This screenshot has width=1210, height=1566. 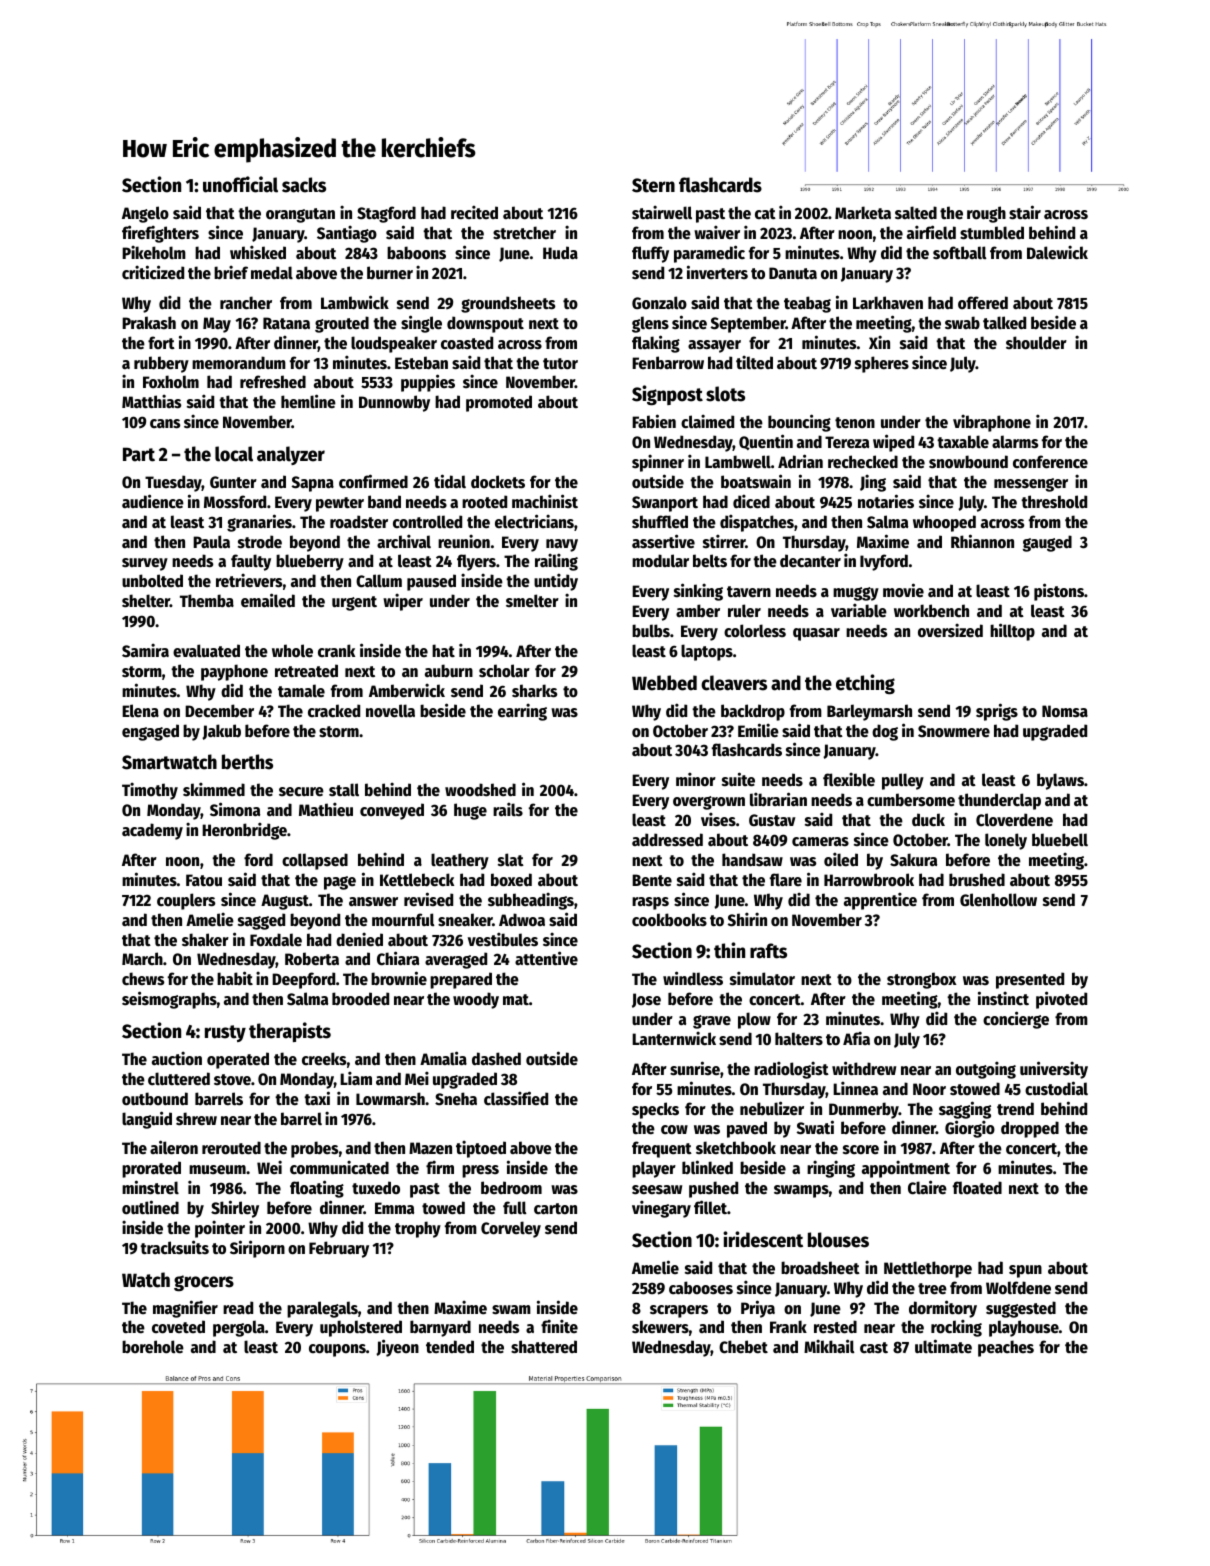 What do you see at coordinates (754, 362) in the screenshot?
I see `tilted` at bounding box center [754, 362].
